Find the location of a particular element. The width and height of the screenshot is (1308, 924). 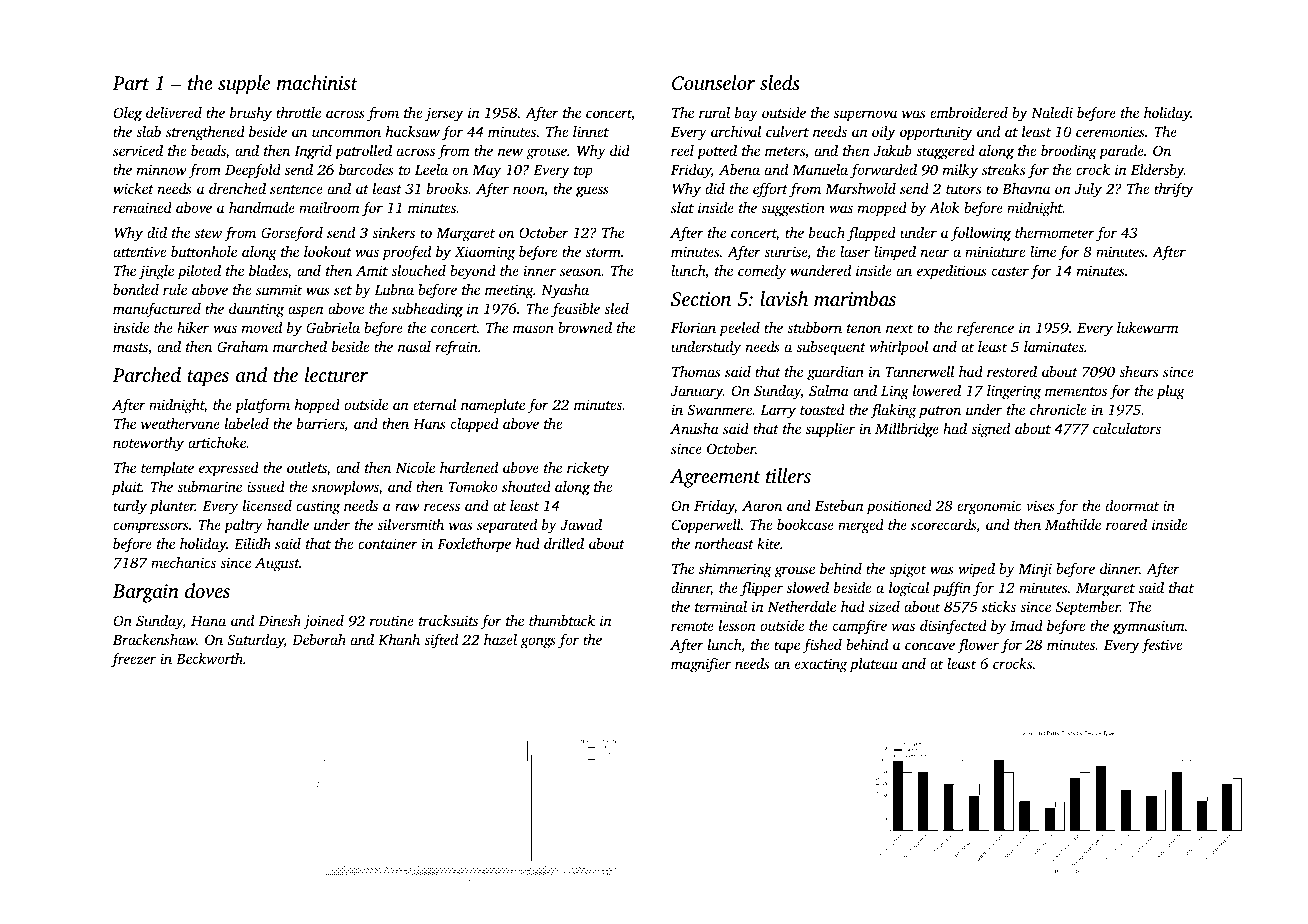

embroidered is located at coordinates (969, 112).
